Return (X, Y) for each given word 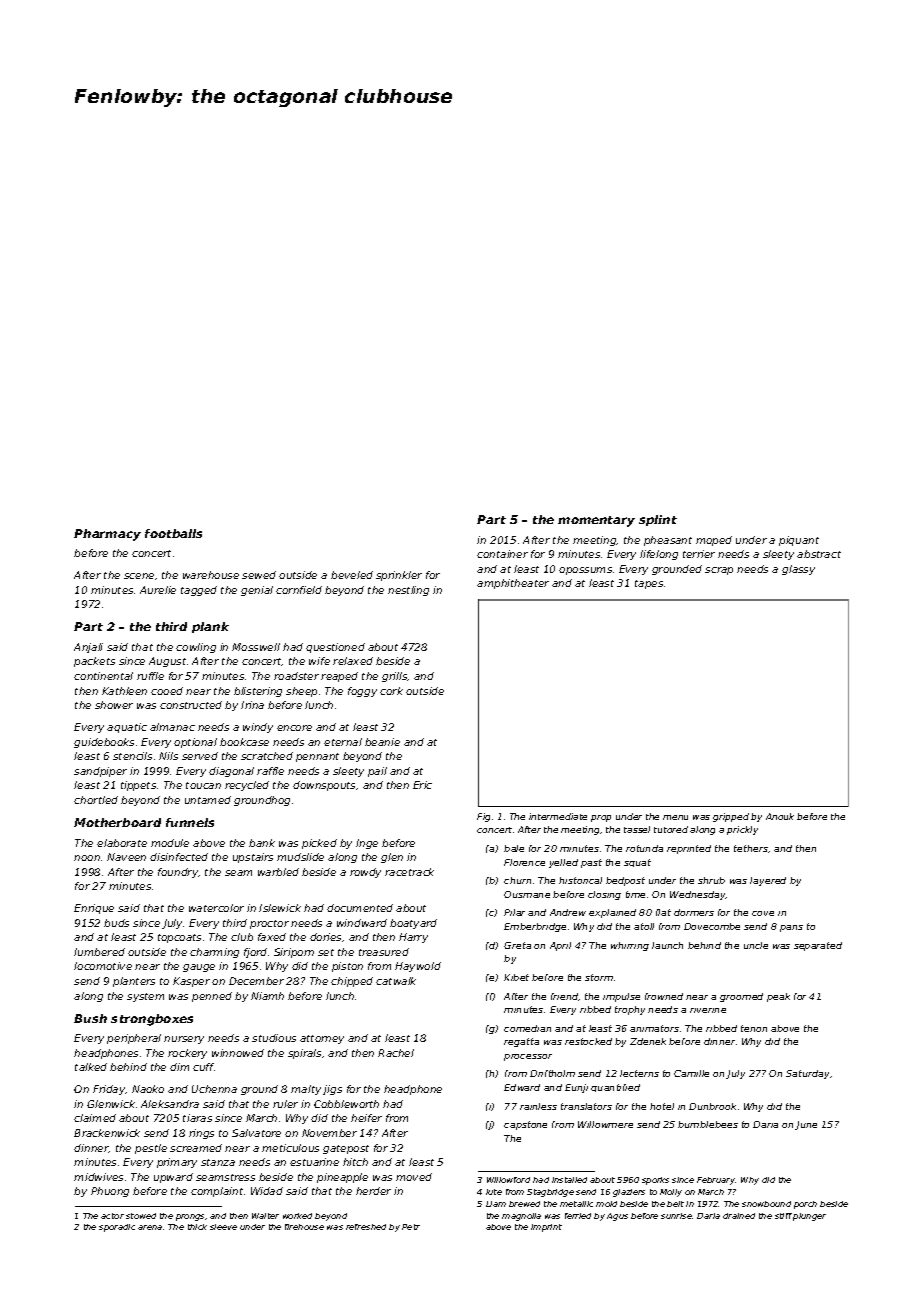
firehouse (304, 1227)
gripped (731, 817)
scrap (719, 571)
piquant (799, 541)
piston (347, 967)
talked (91, 1067)
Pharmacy (107, 535)
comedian (527, 1028)
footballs (173, 533)
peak (778, 997)
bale (514, 848)
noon (87, 858)
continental (103, 676)
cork (391, 691)
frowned (664, 996)
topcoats (179, 938)
